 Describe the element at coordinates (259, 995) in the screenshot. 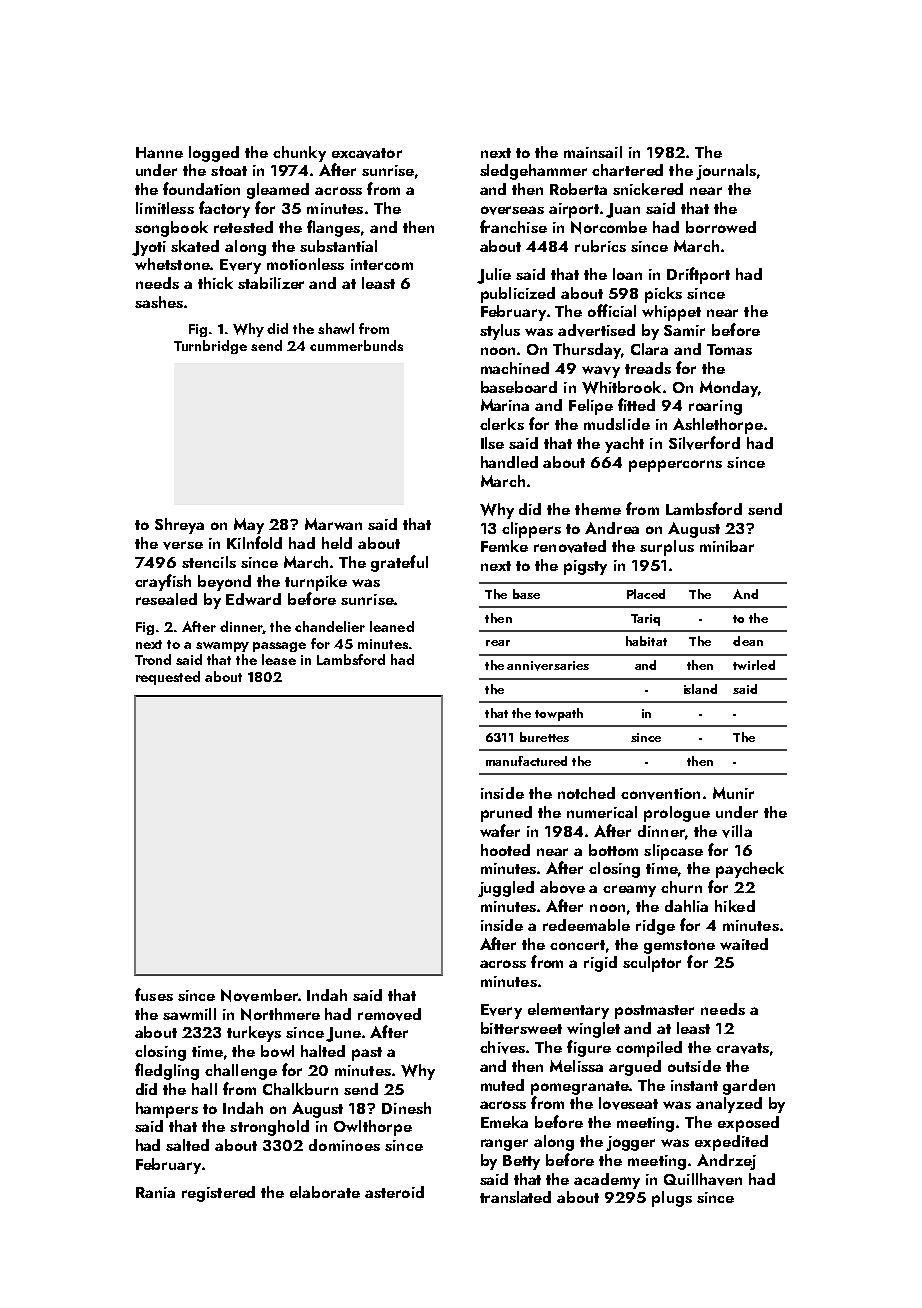

I see `November` at that location.
